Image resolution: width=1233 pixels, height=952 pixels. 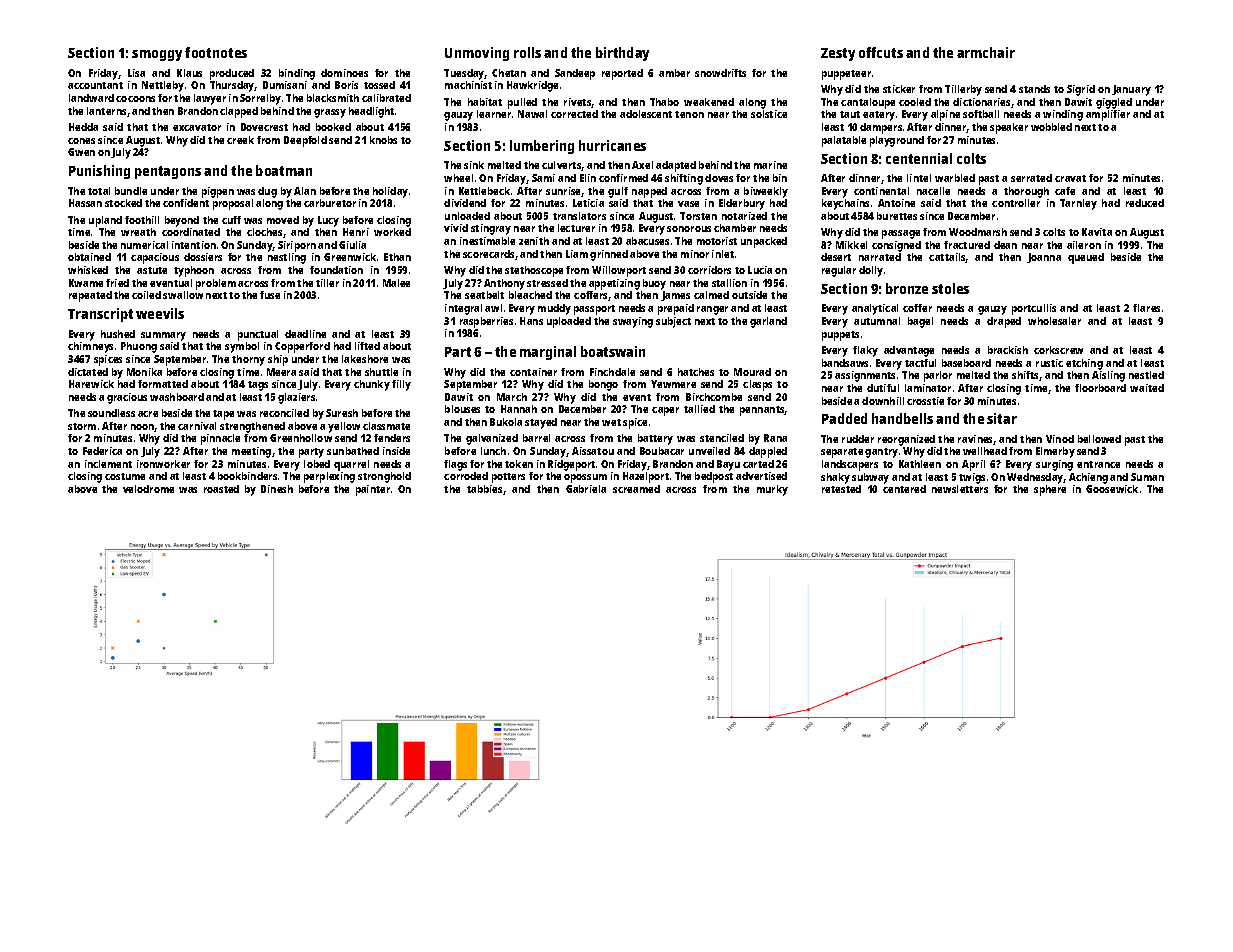 What do you see at coordinates (846, 75) in the screenshot?
I see `puppeteer` at bounding box center [846, 75].
